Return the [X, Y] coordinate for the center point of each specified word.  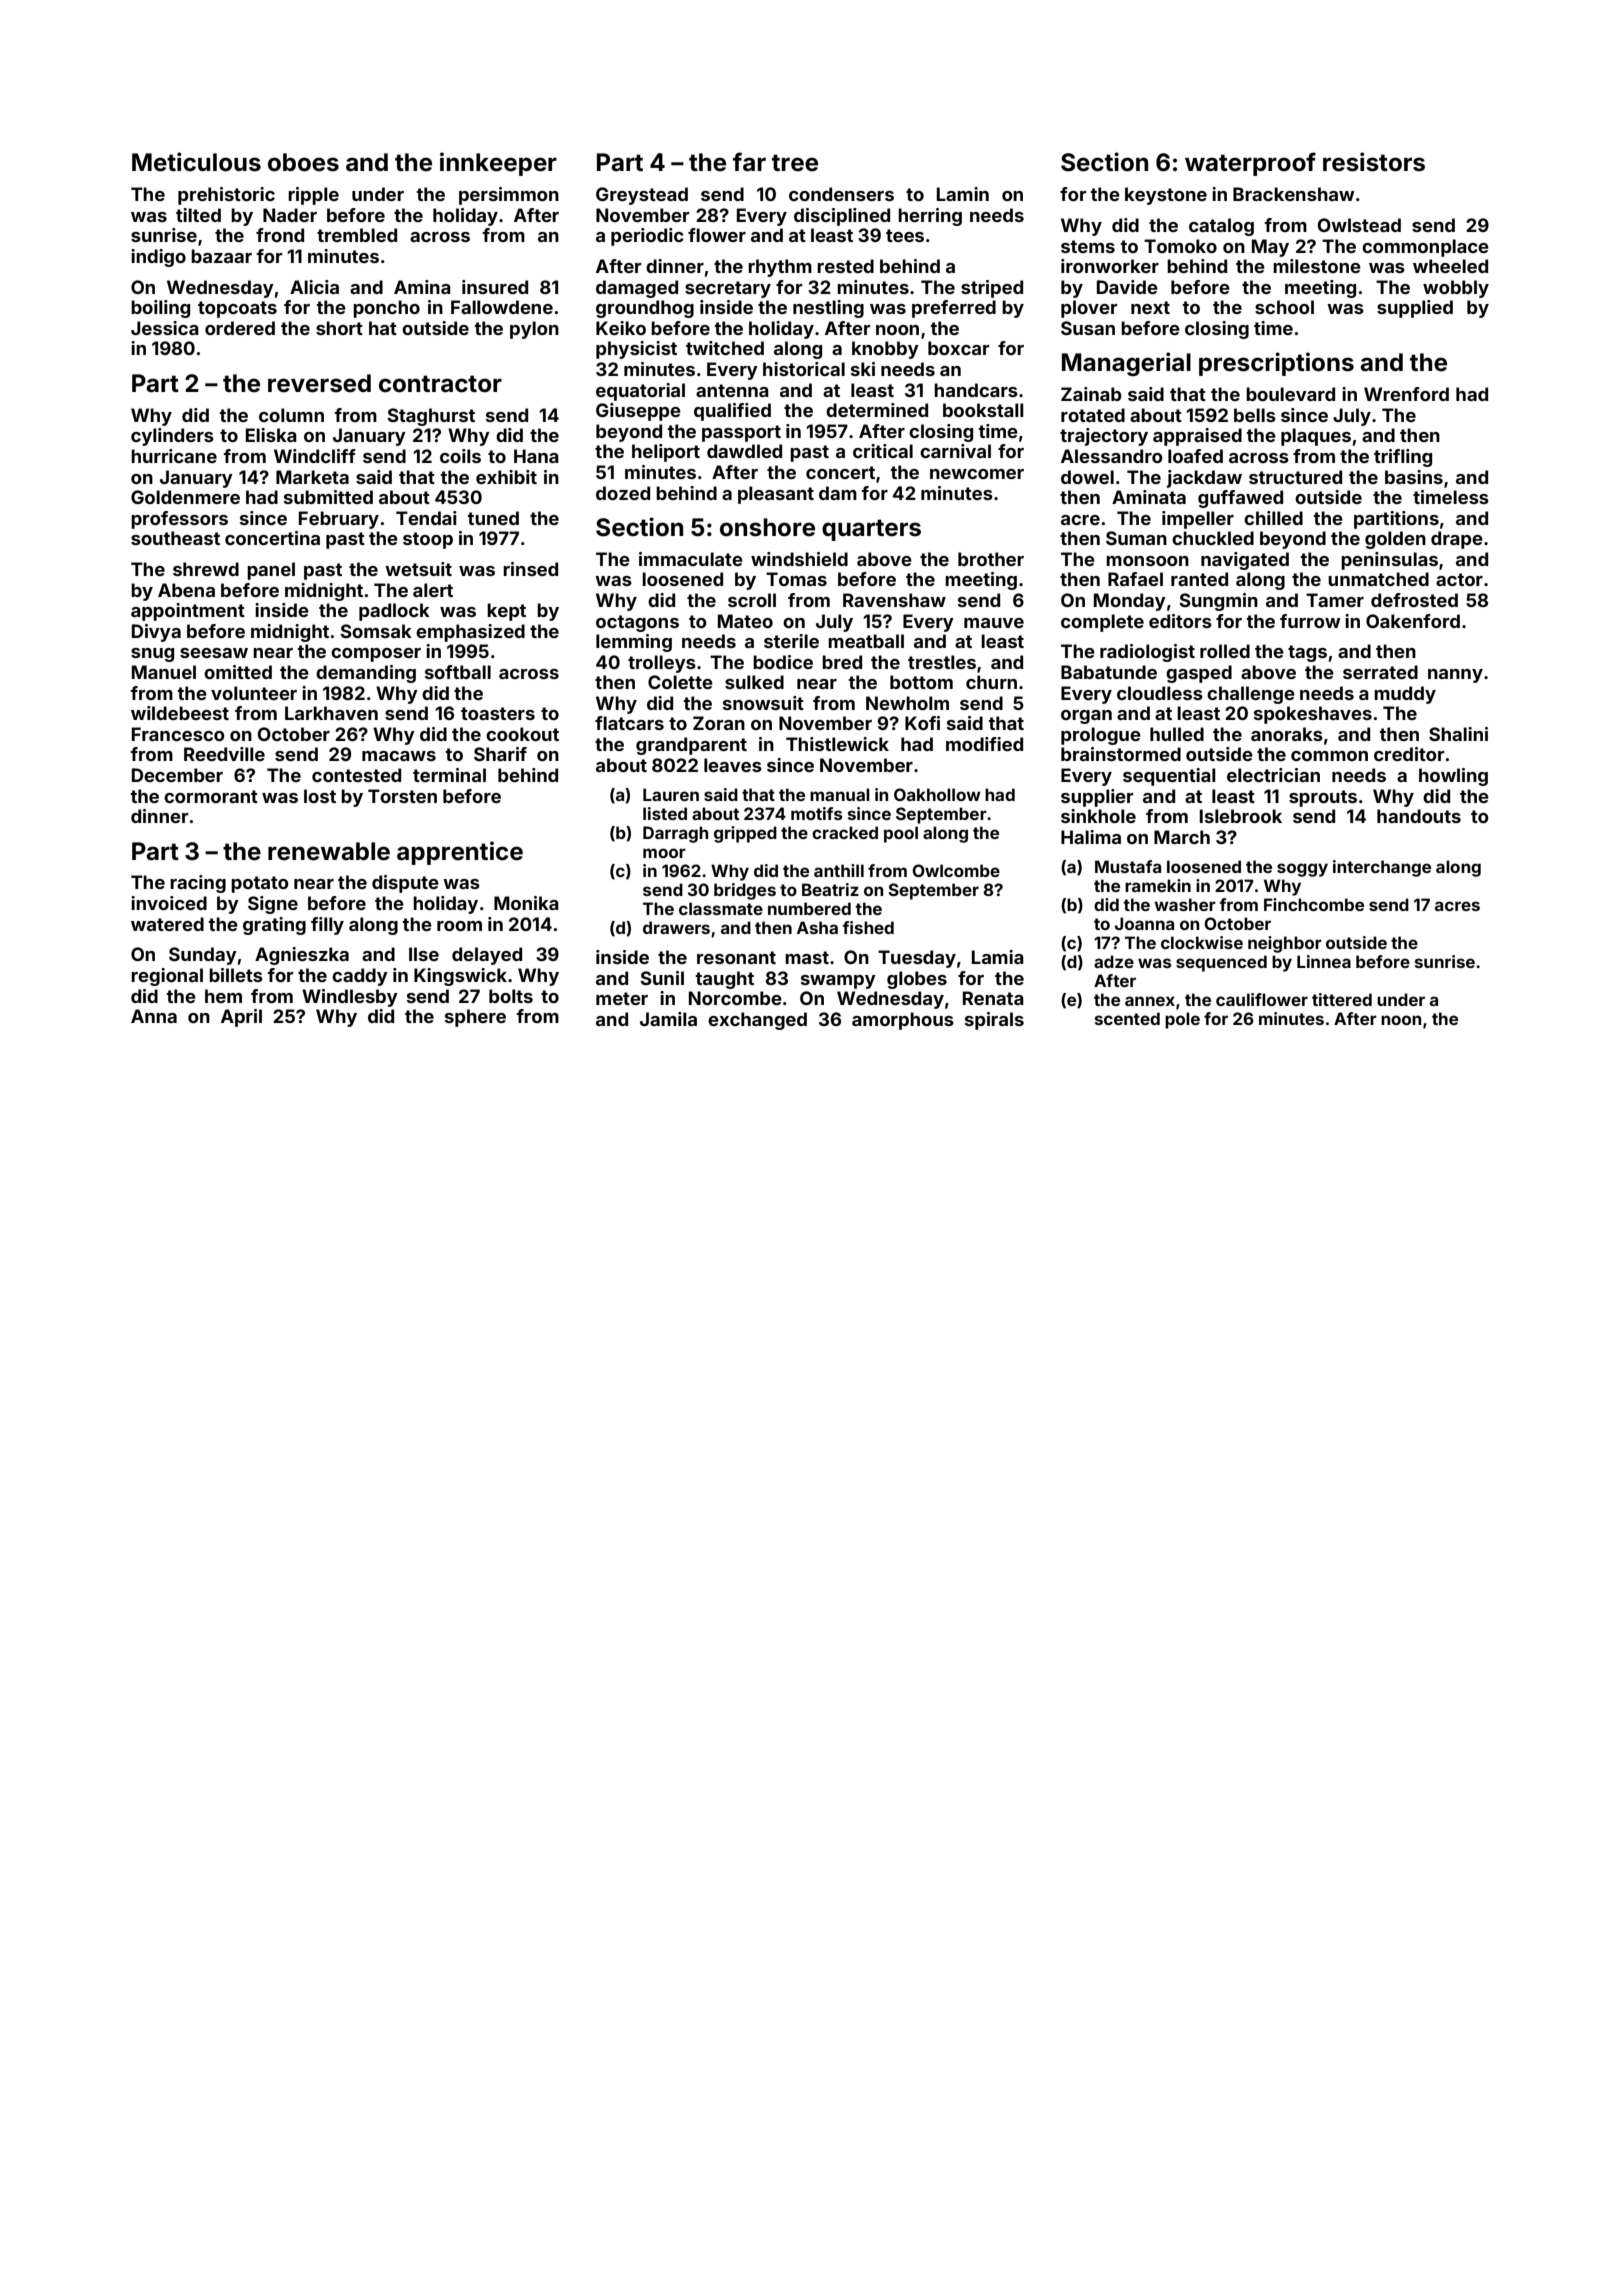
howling [1453, 777]
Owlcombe [956, 870]
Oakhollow [937, 794]
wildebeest [180, 713]
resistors [1374, 162]
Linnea [1324, 961]
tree [795, 163]
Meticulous [196, 162]
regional [167, 977]
